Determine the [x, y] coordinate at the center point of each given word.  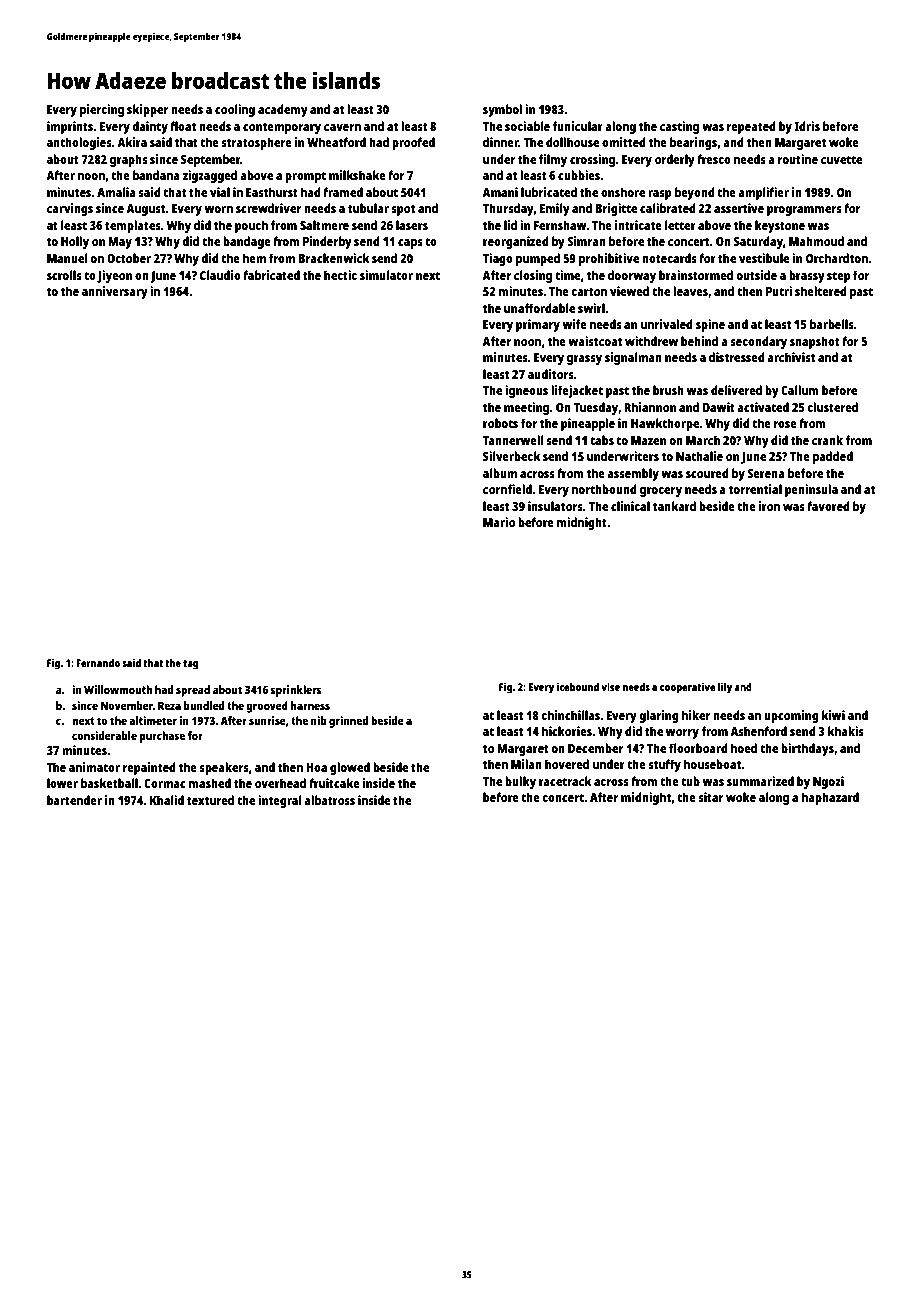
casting [679, 127]
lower [62, 783]
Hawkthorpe [665, 424]
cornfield [507, 489]
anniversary [115, 292]
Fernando [98, 663]
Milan [526, 764]
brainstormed [696, 275]
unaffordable [539, 308]
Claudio [220, 275]
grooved [267, 707]
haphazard [830, 798]
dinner [501, 142]
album [500, 473]
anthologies [79, 143]
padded [833, 457]
